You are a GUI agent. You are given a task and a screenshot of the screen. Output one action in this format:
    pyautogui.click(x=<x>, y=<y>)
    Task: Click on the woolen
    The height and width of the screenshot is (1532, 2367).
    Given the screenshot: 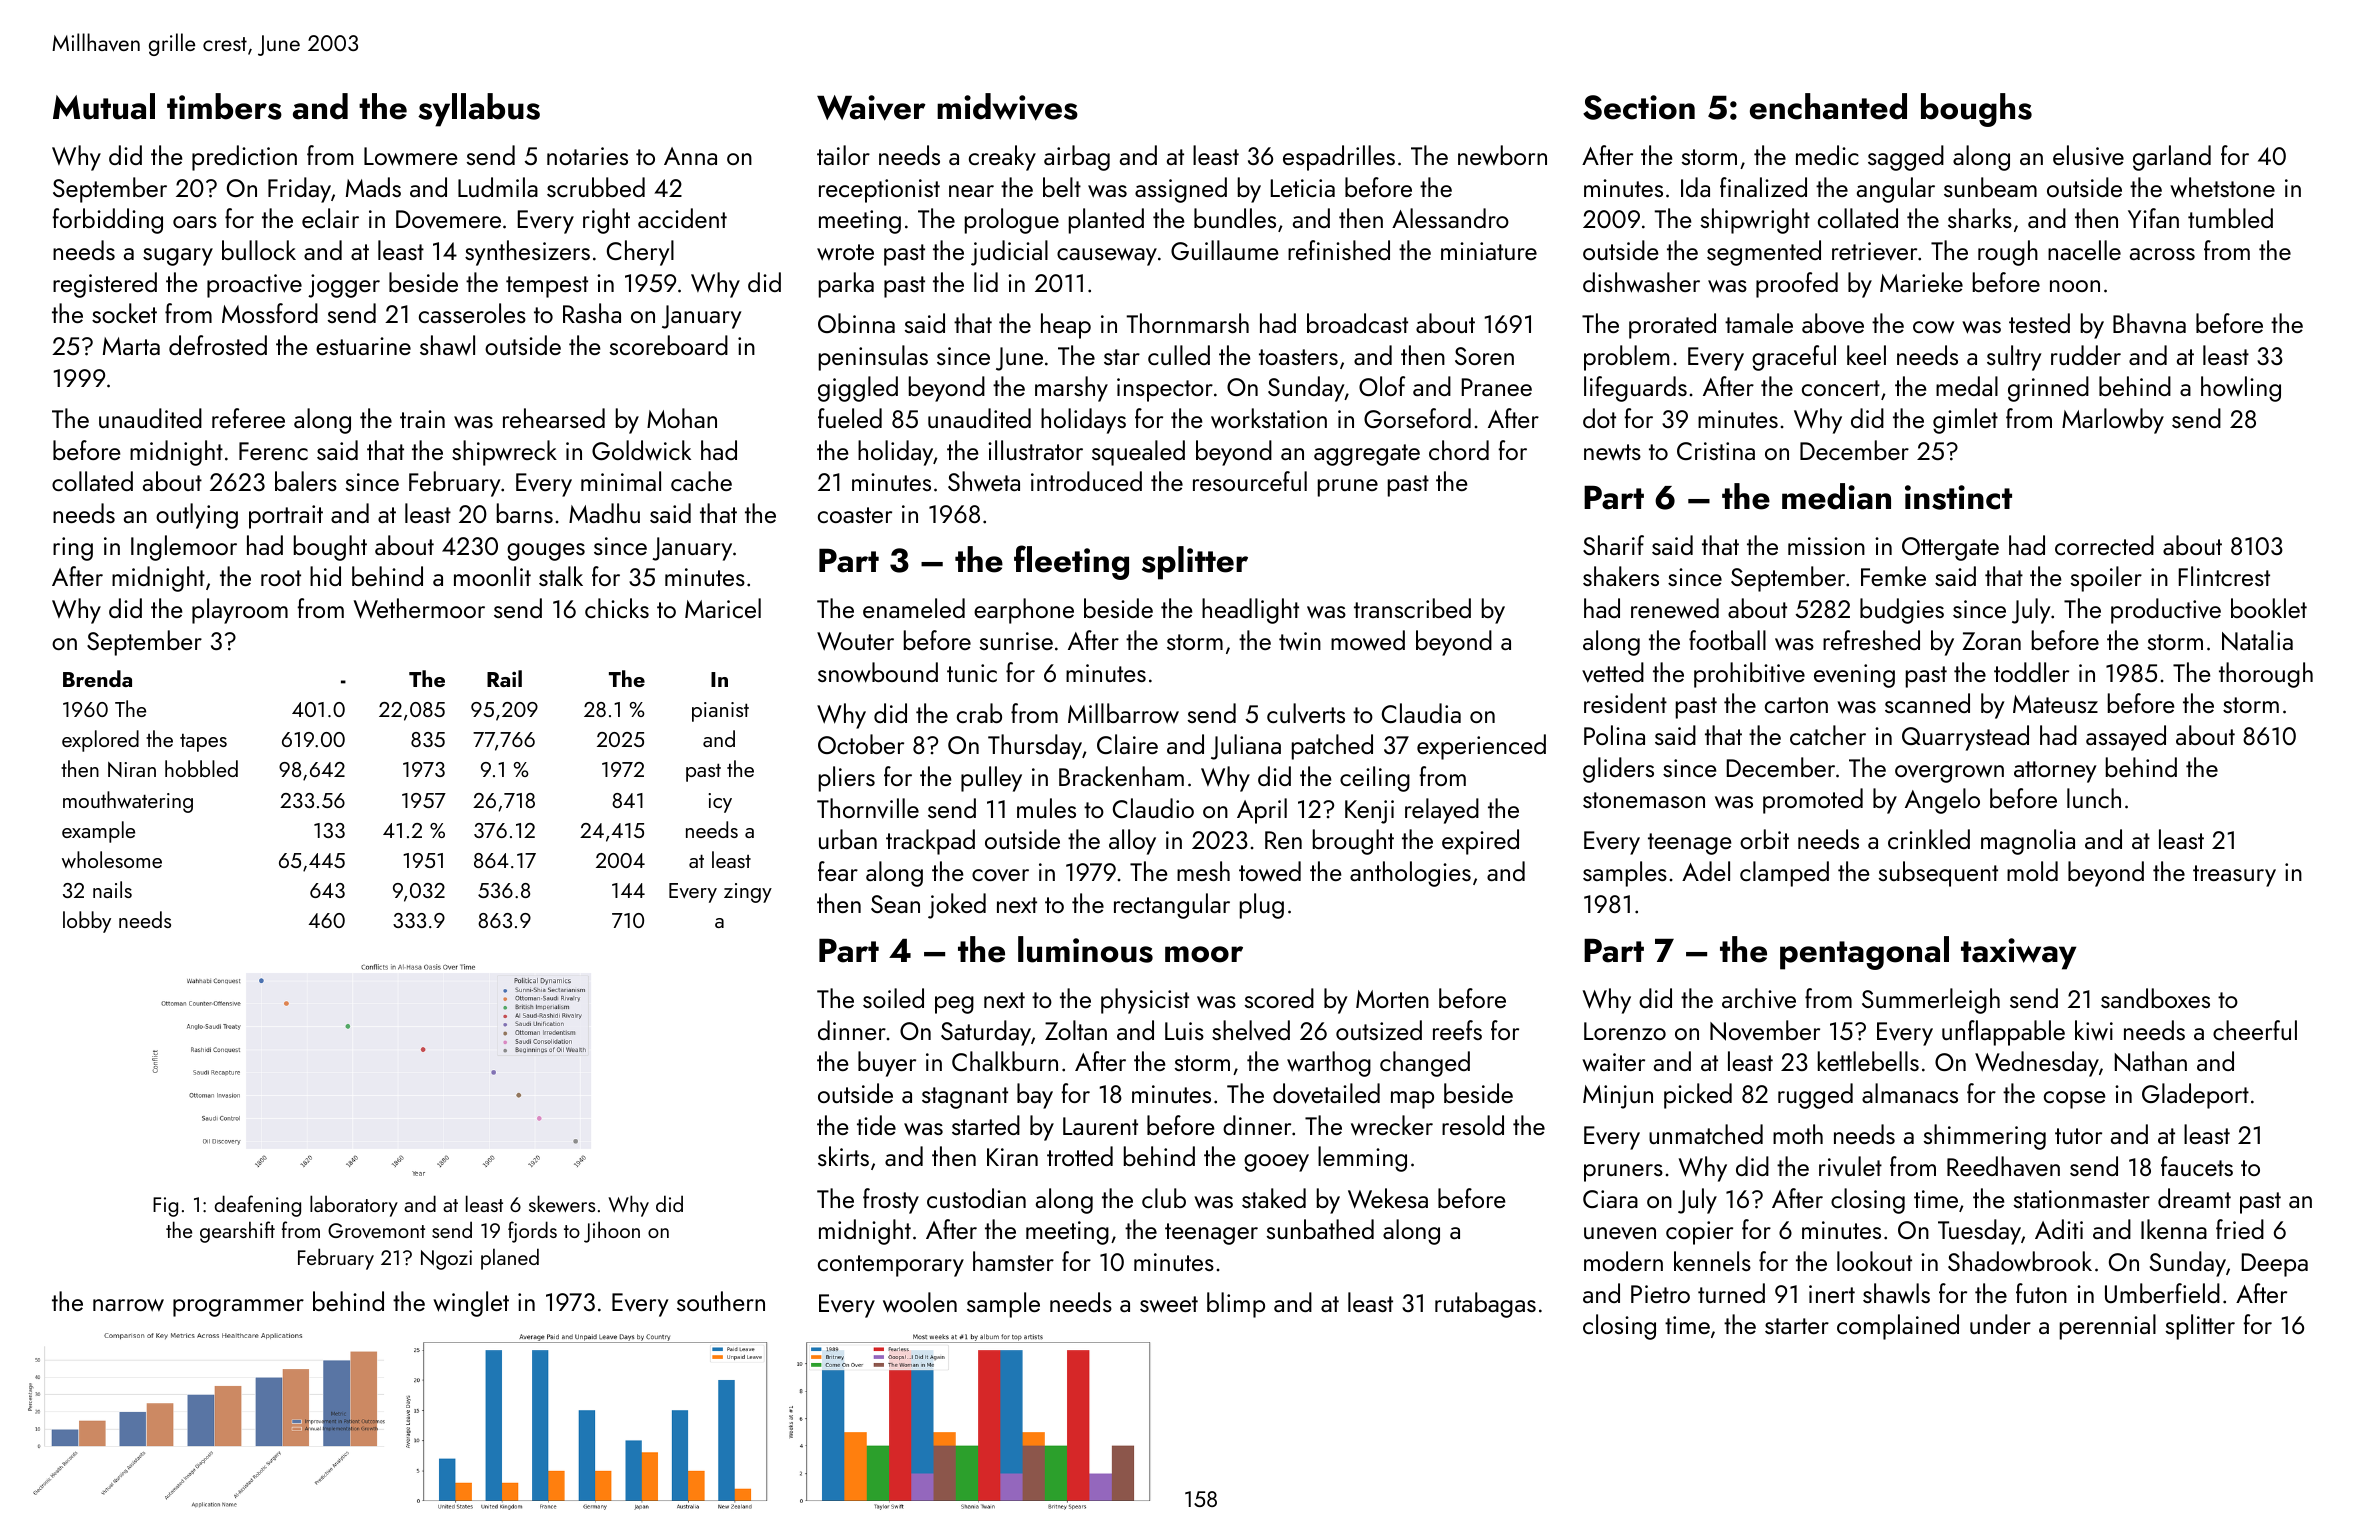 What is the action you would take?
    pyautogui.click(x=920, y=1302)
